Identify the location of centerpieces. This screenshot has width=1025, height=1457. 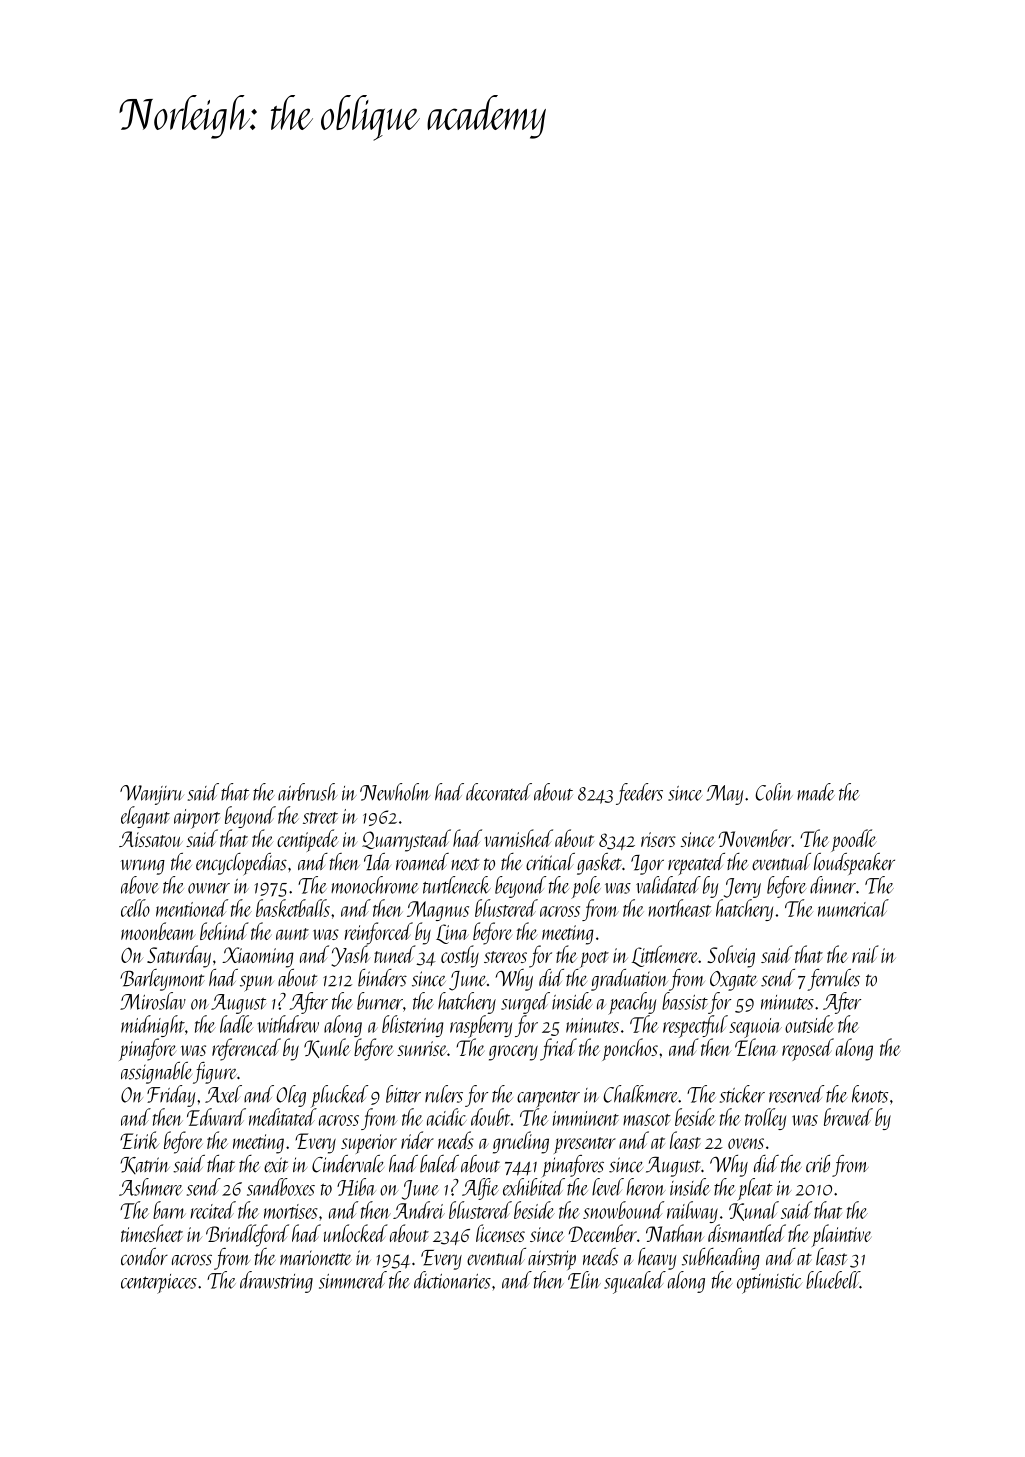
(159, 1284).
